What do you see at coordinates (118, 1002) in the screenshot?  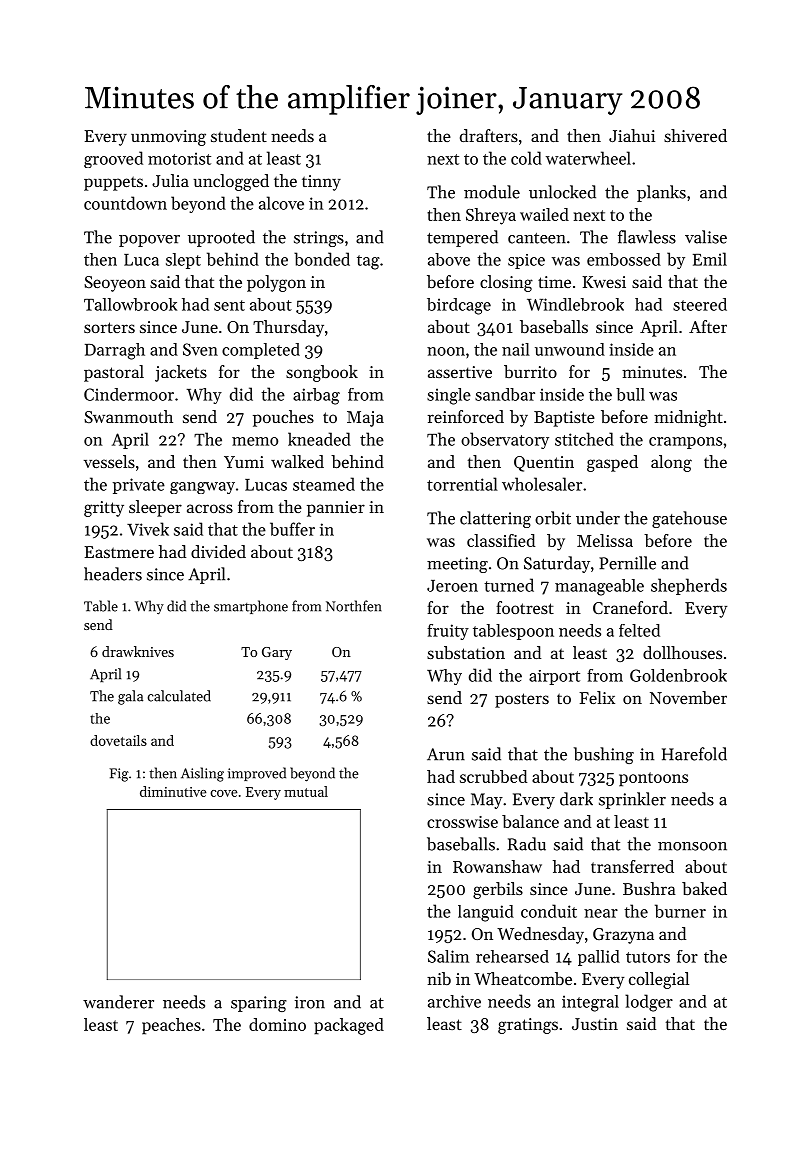 I see `wanderer` at bounding box center [118, 1002].
